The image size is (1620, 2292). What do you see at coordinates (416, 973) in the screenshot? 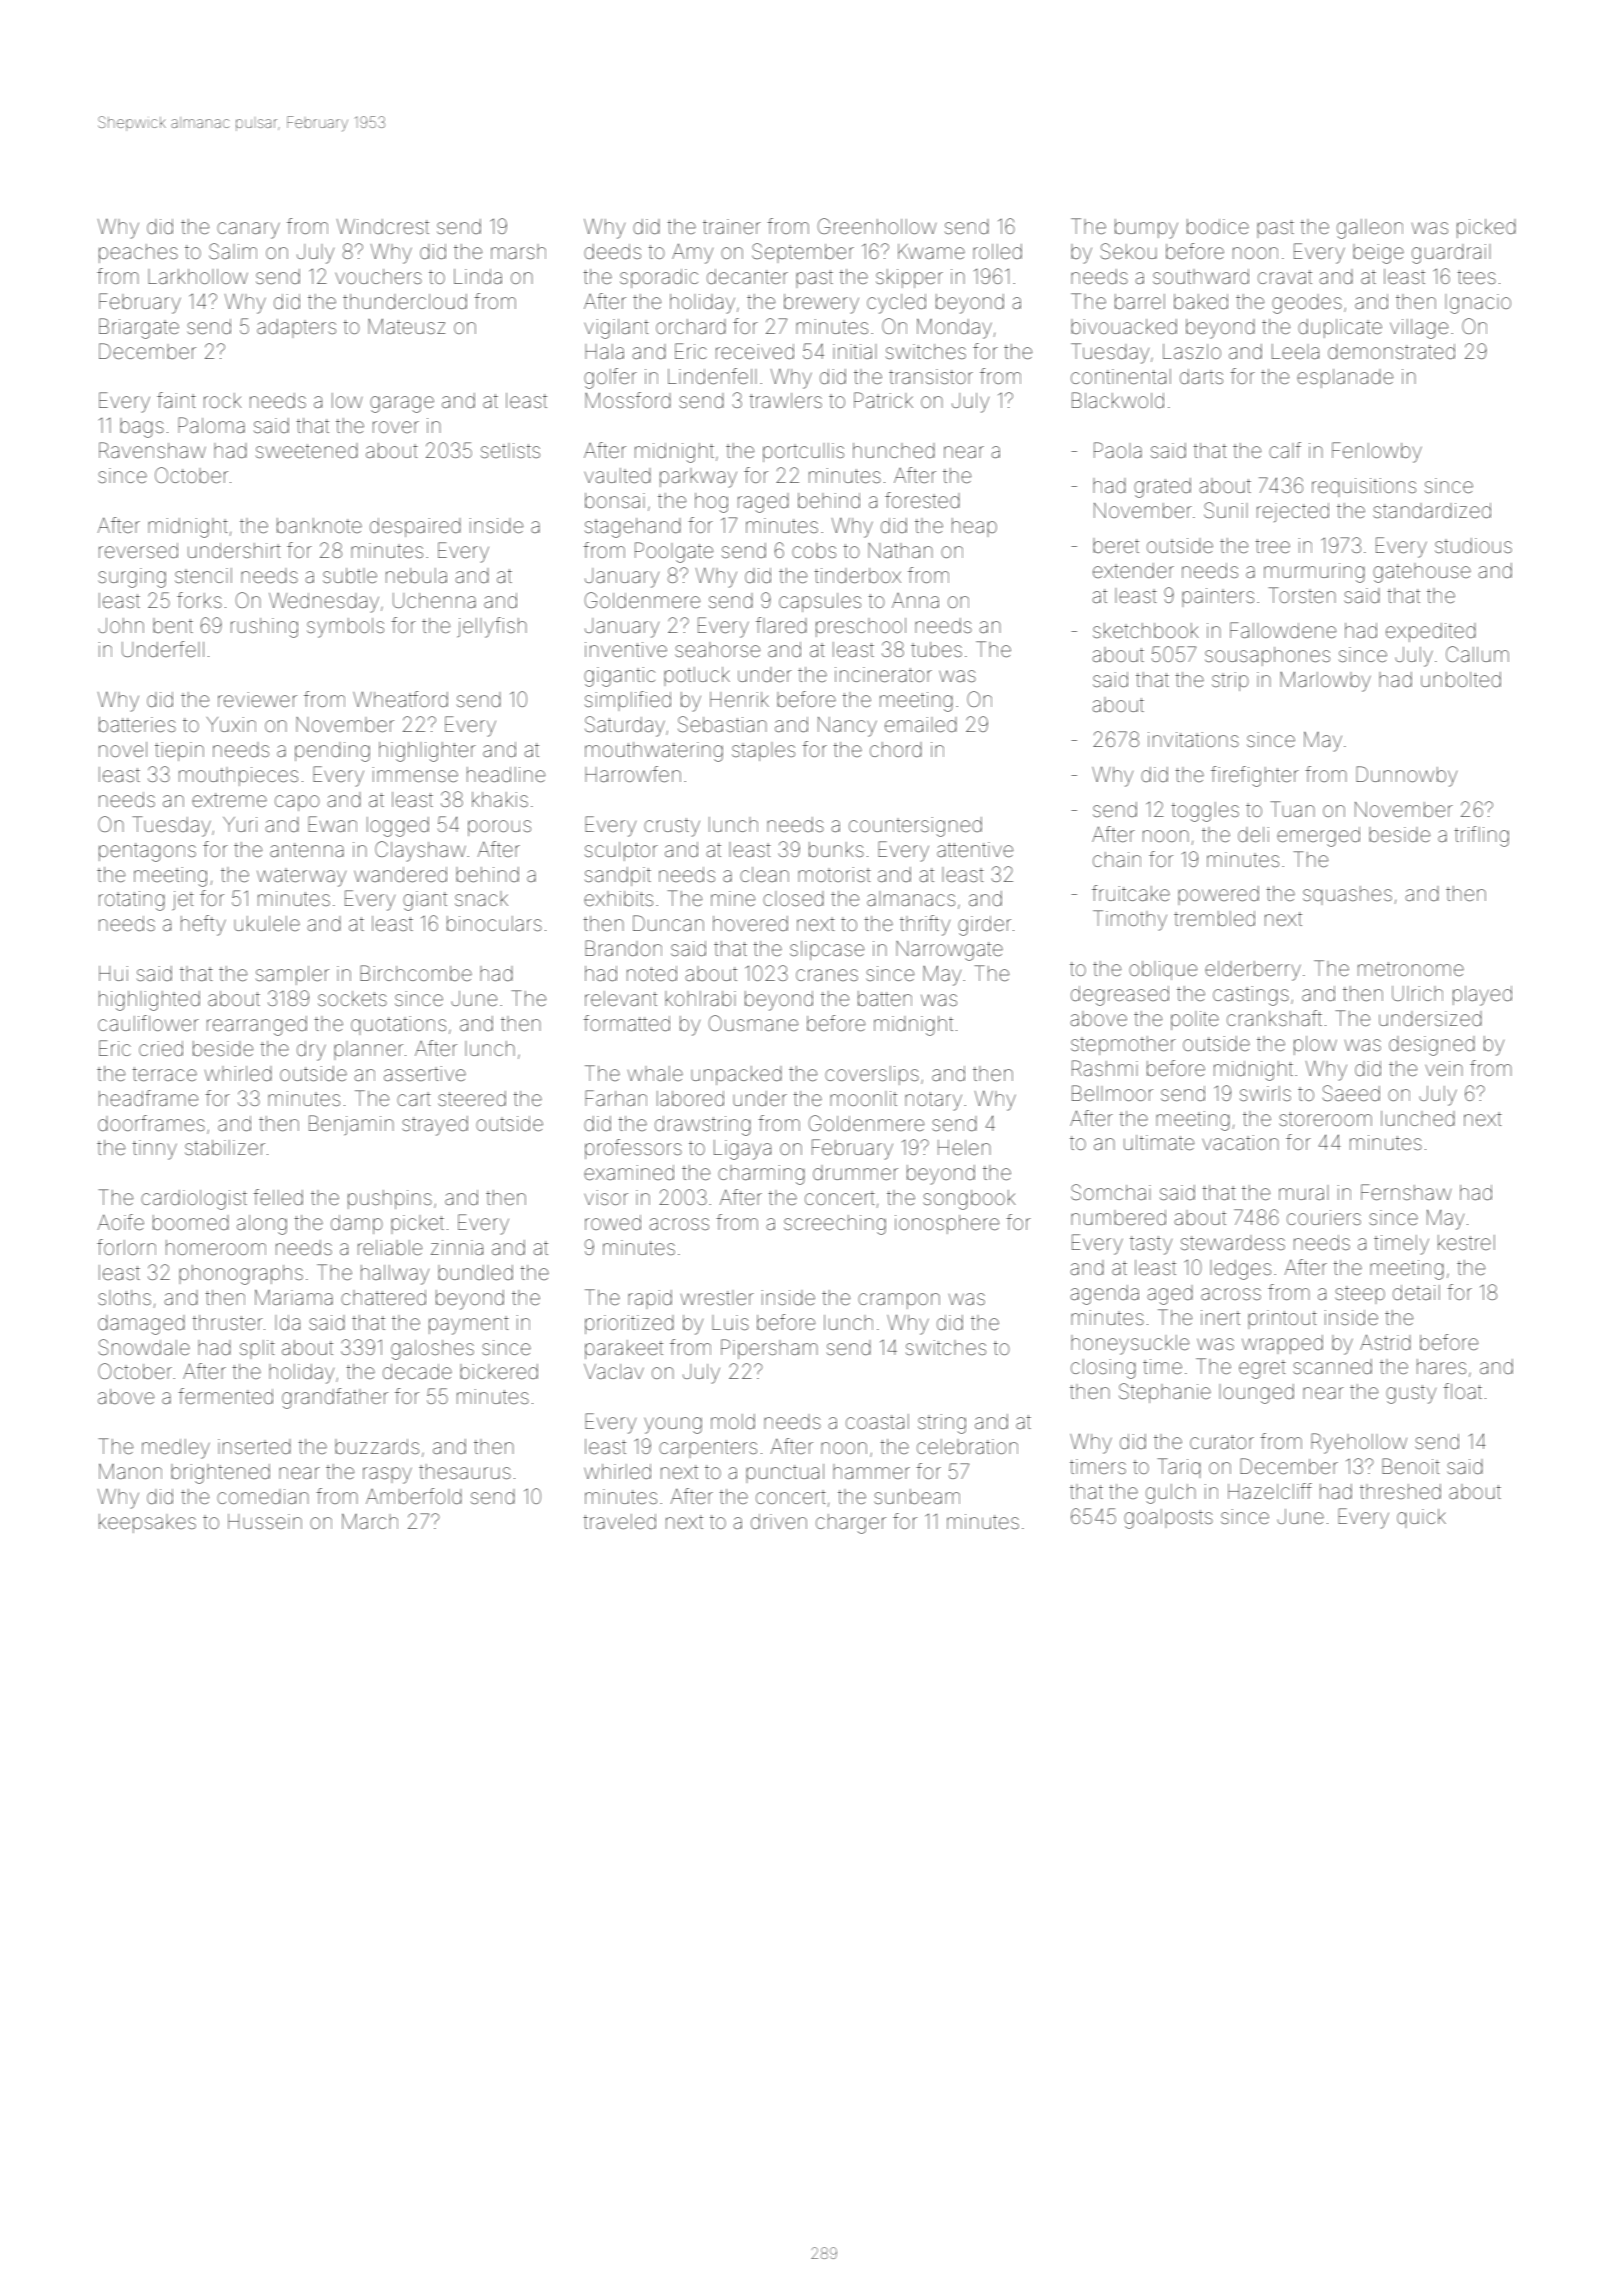
I see `Birchcombe` at bounding box center [416, 973].
